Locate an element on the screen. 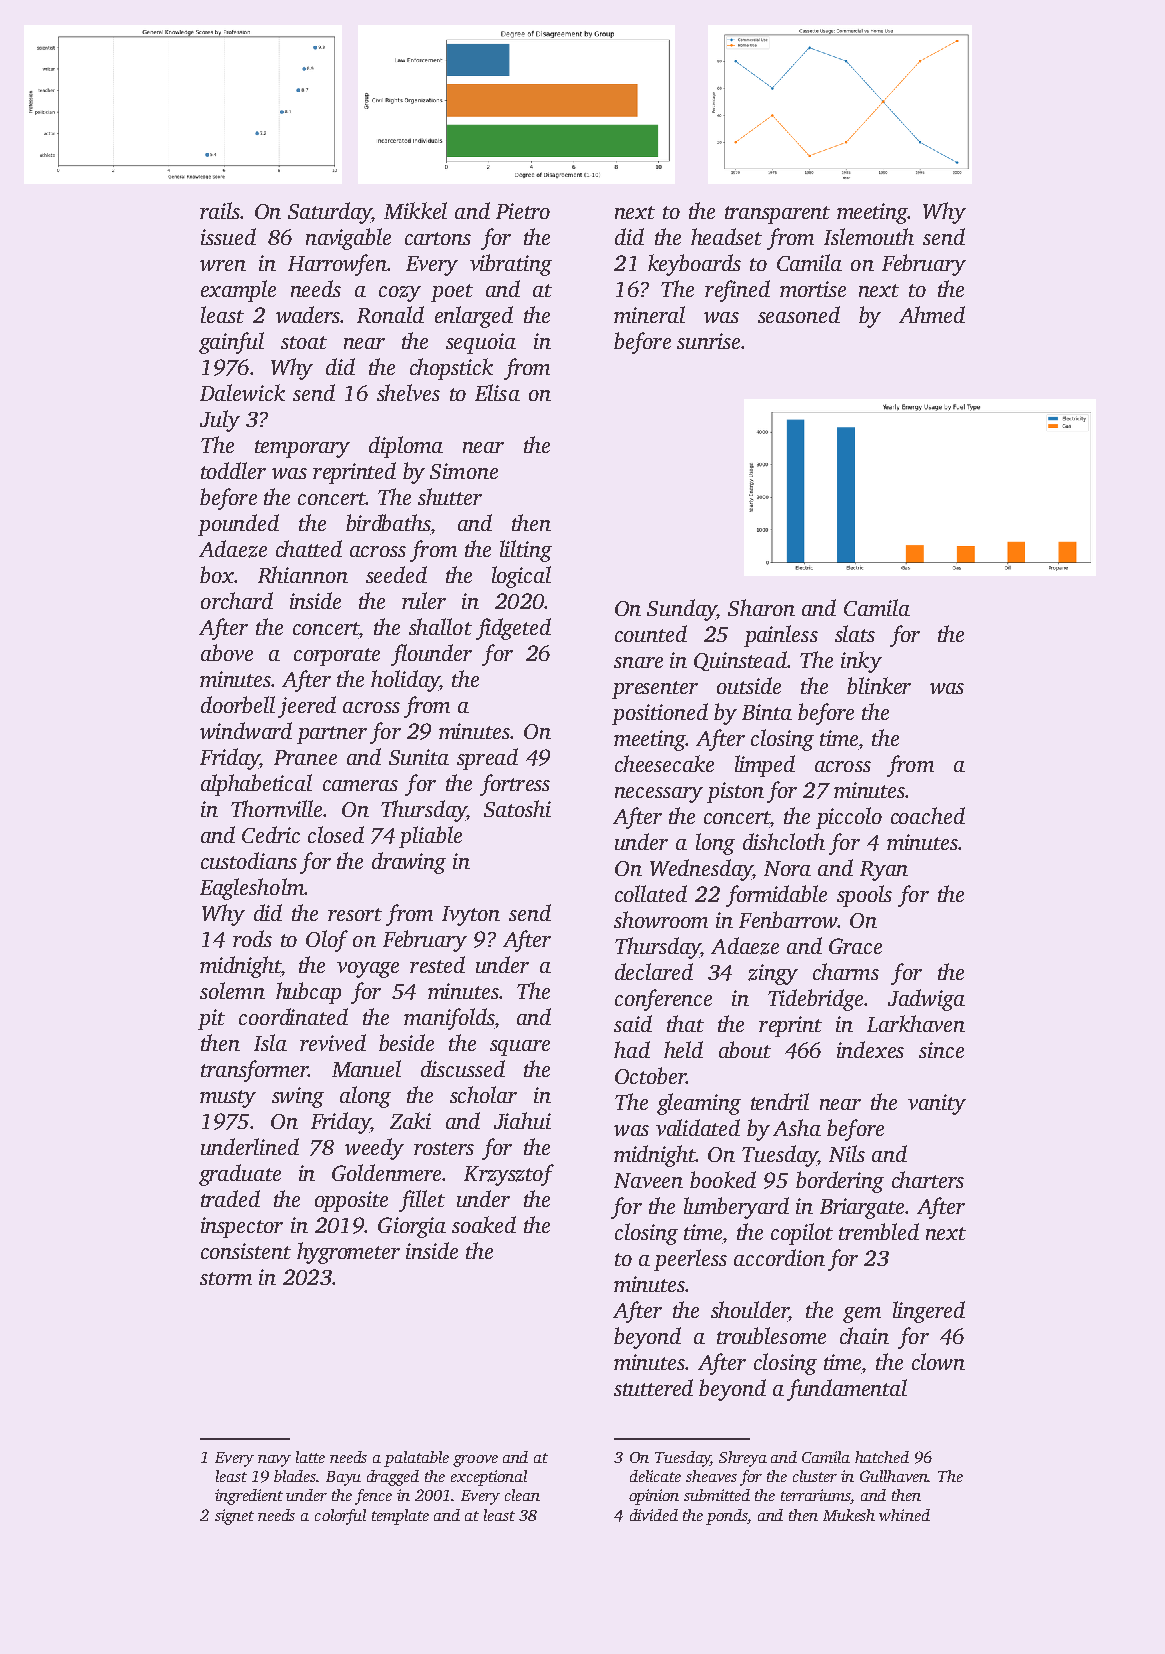 Image resolution: width=1165 pixels, height=1654 pixels. lilting is located at coordinates (526, 551).
